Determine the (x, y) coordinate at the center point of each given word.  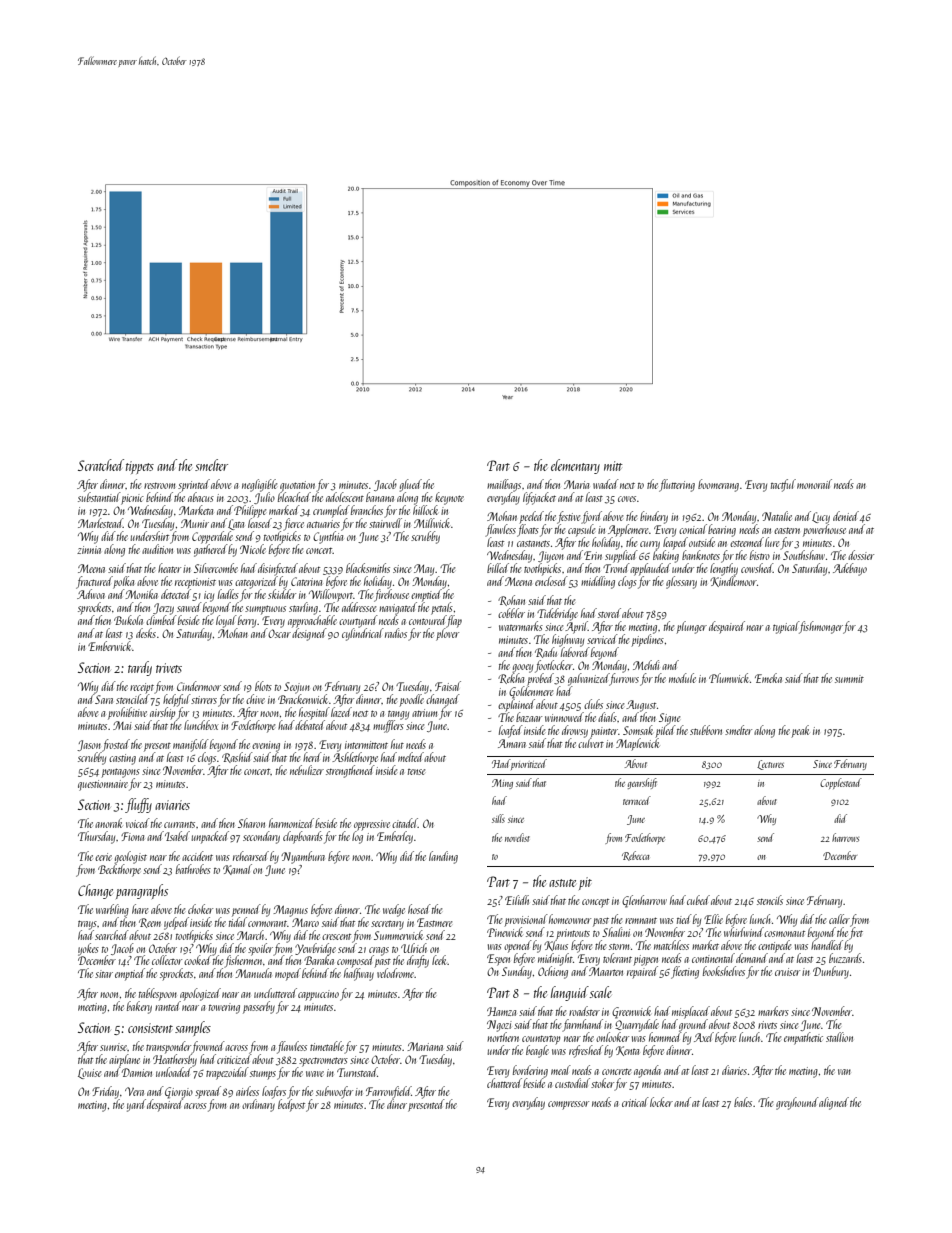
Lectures (770, 765)
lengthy (724, 569)
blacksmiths (368, 568)
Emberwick (109, 646)
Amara (512, 743)
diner (397, 1104)
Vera (134, 1091)
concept (595, 903)
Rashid (237, 757)
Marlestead (100, 523)
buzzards (845, 958)
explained (516, 705)
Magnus (290, 911)
